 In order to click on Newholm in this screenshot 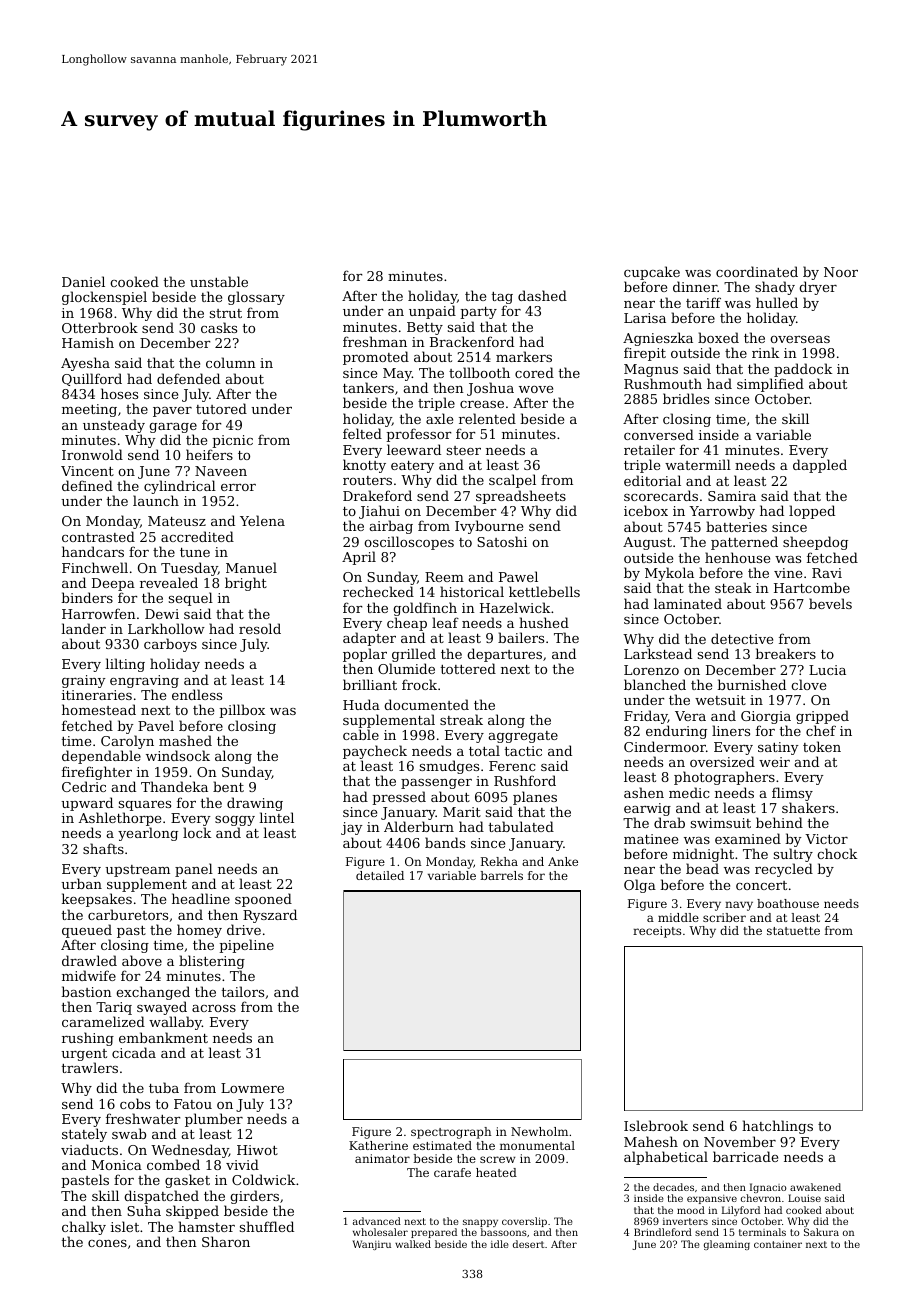, I will do `click(539, 1131)`.
